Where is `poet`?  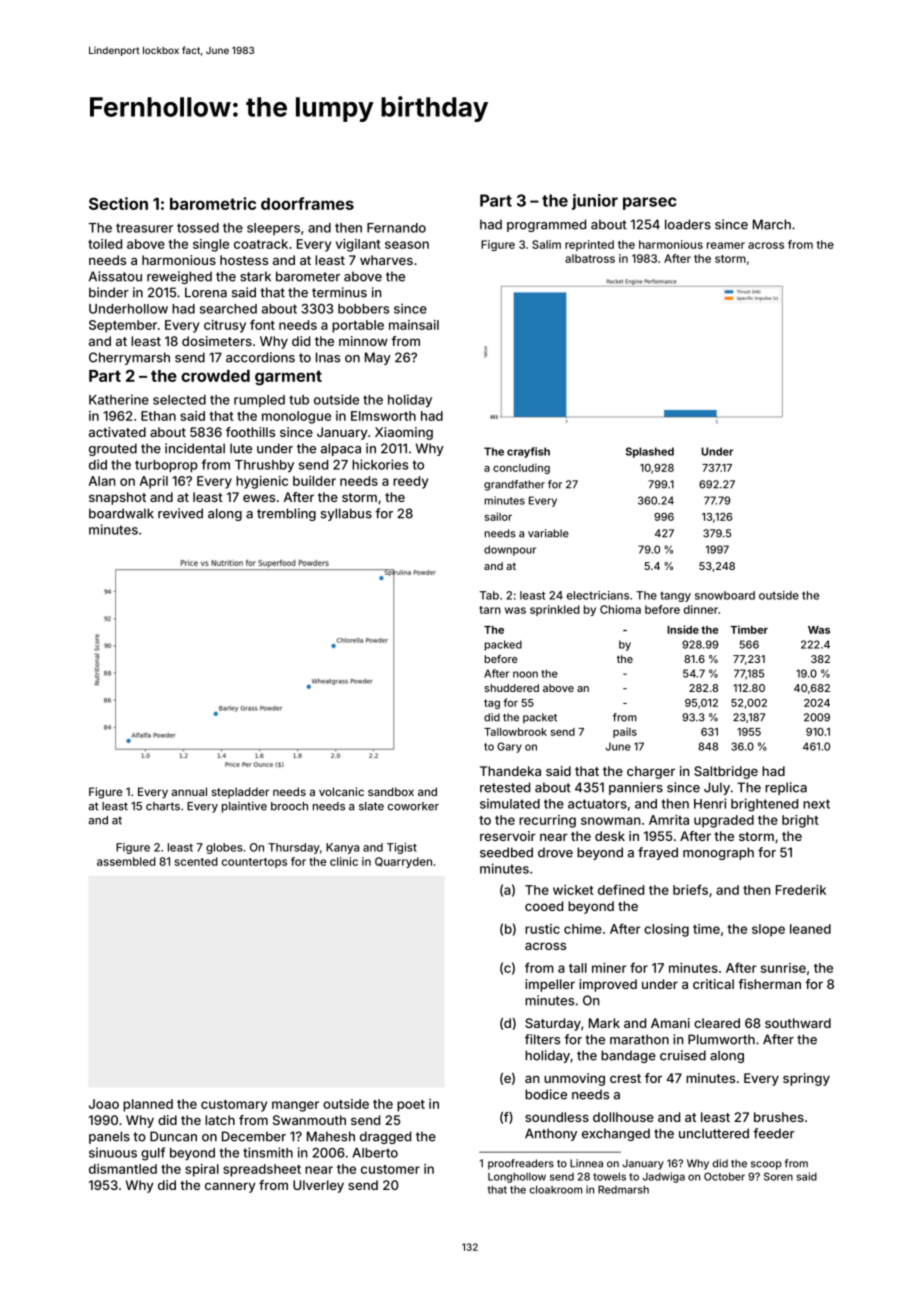
poet is located at coordinates (411, 1106).
